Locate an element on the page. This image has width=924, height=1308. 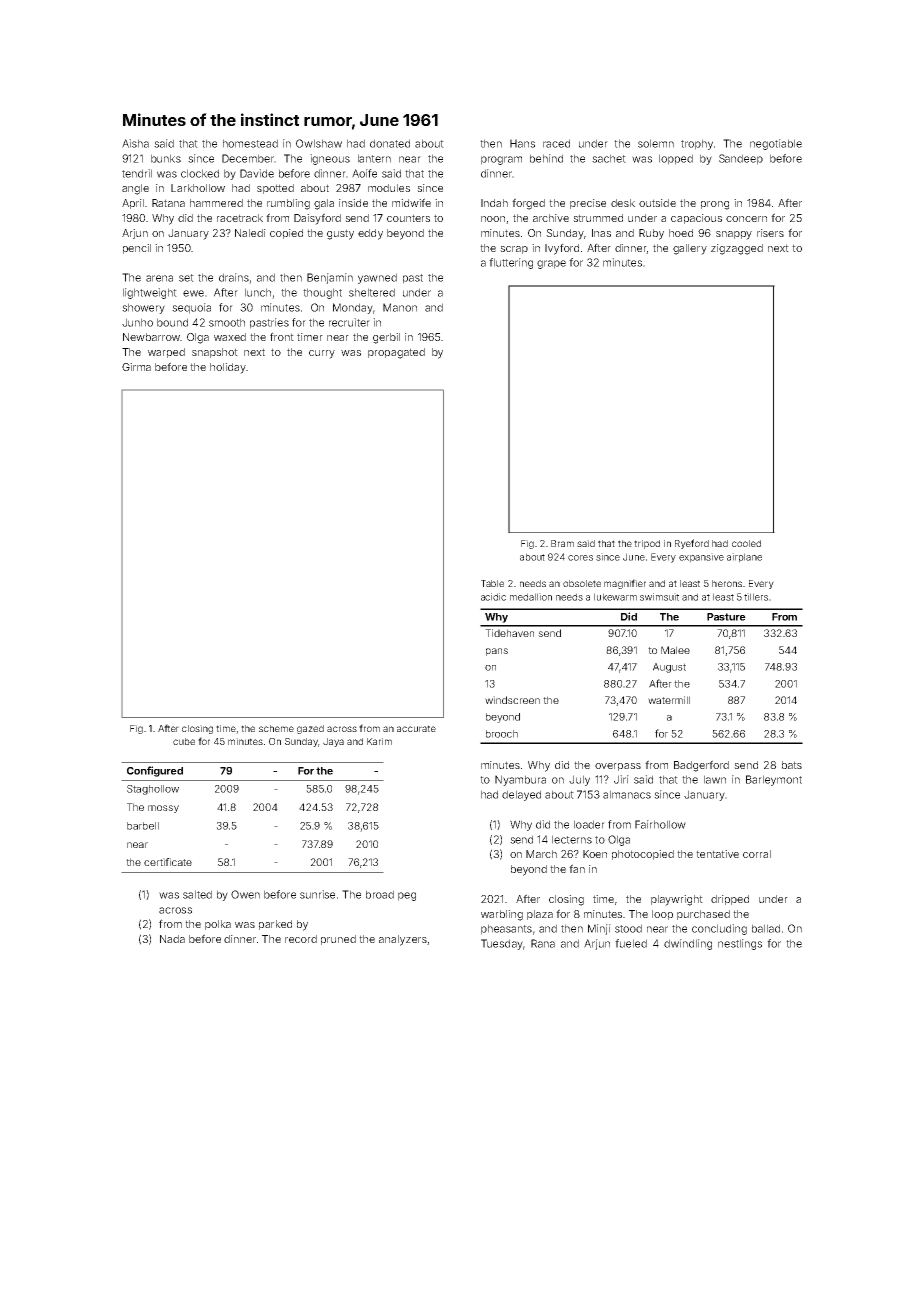
spotted is located at coordinates (275, 189).
